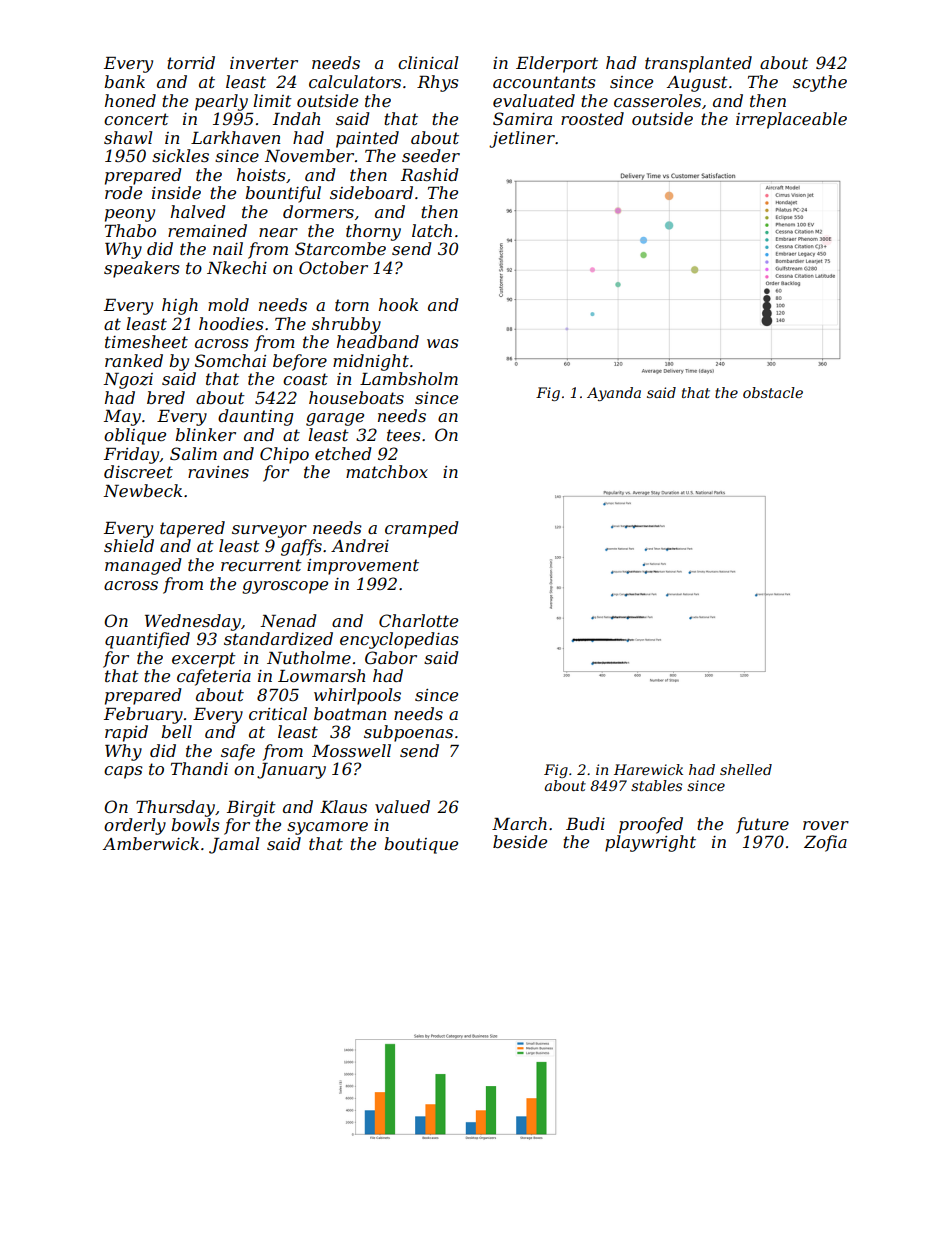  Describe the element at coordinates (398, 304) in the image. I see `hook` at that location.
